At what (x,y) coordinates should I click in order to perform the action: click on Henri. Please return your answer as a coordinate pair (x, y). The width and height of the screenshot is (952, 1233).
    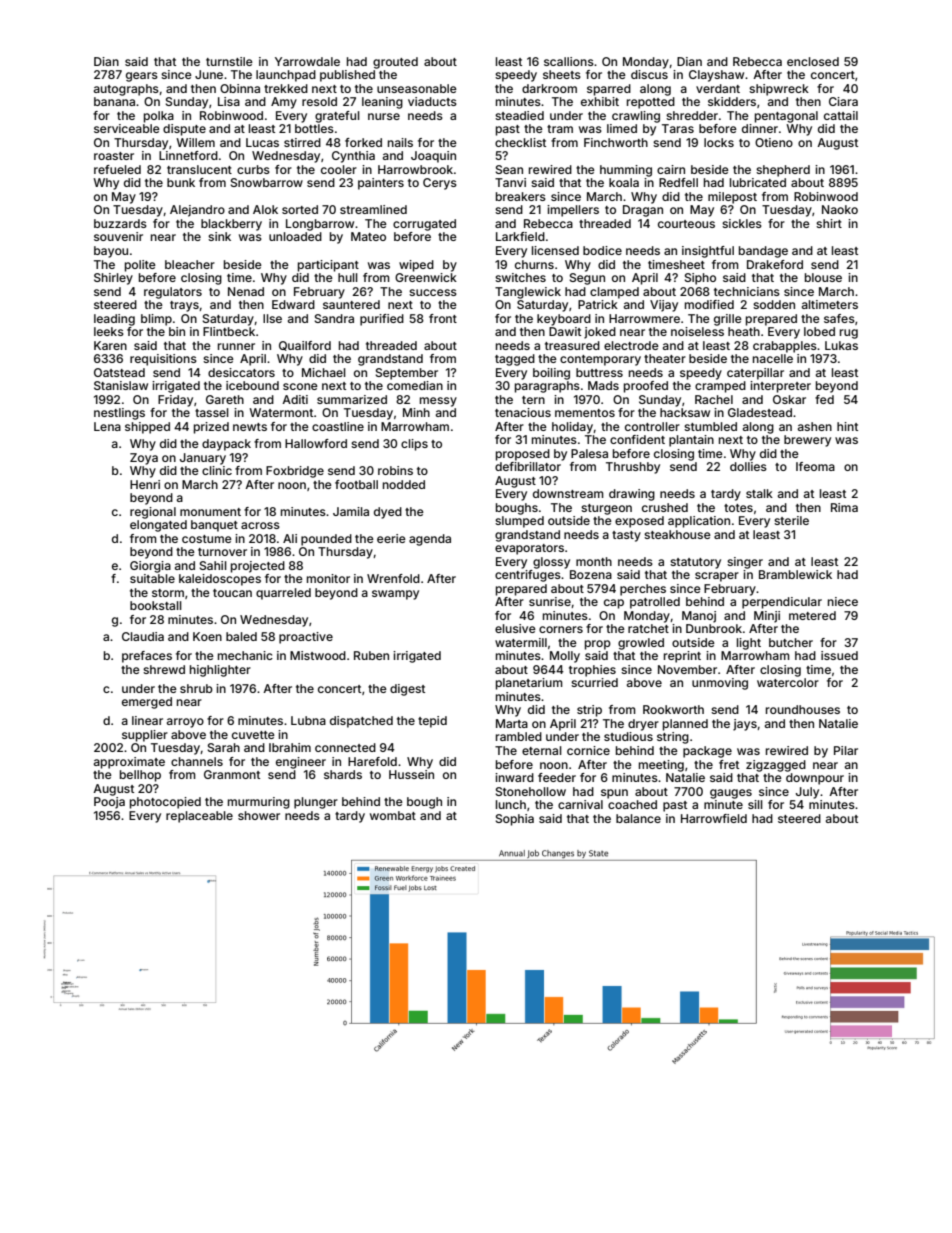
    Looking at the image, I should click on (145, 484).
